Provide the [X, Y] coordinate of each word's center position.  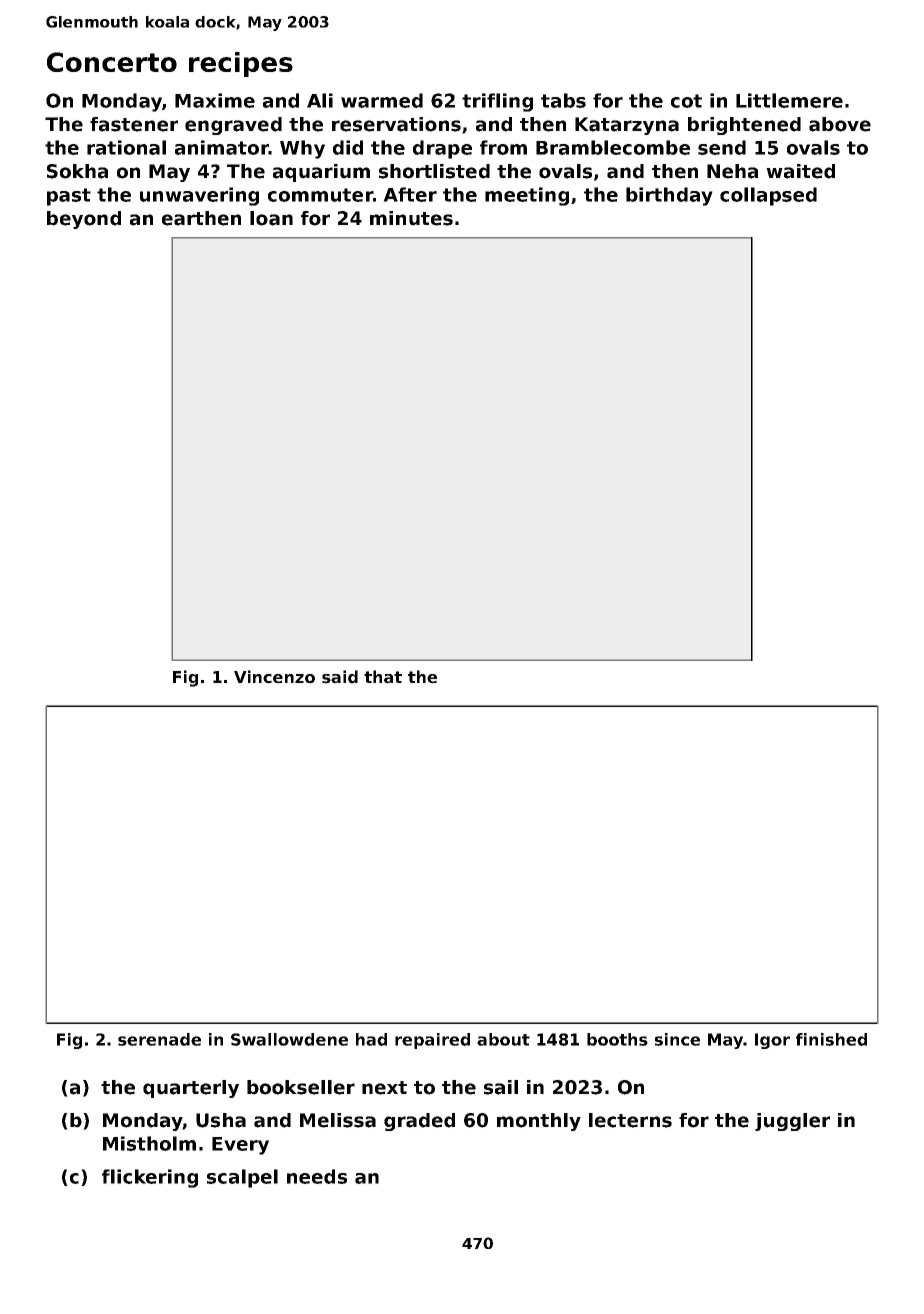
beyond [84, 220]
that [383, 677]
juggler [792, 1122]
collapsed [768, 196]
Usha [221, 1120]
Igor [772, 1041]
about [503, 1039]
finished [831, 1039]
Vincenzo [274, 677]
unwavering [199, 196]
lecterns [630, 1120]
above [840, 124]
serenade [159, 1039]
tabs [563, 100]
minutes [411, 218]
